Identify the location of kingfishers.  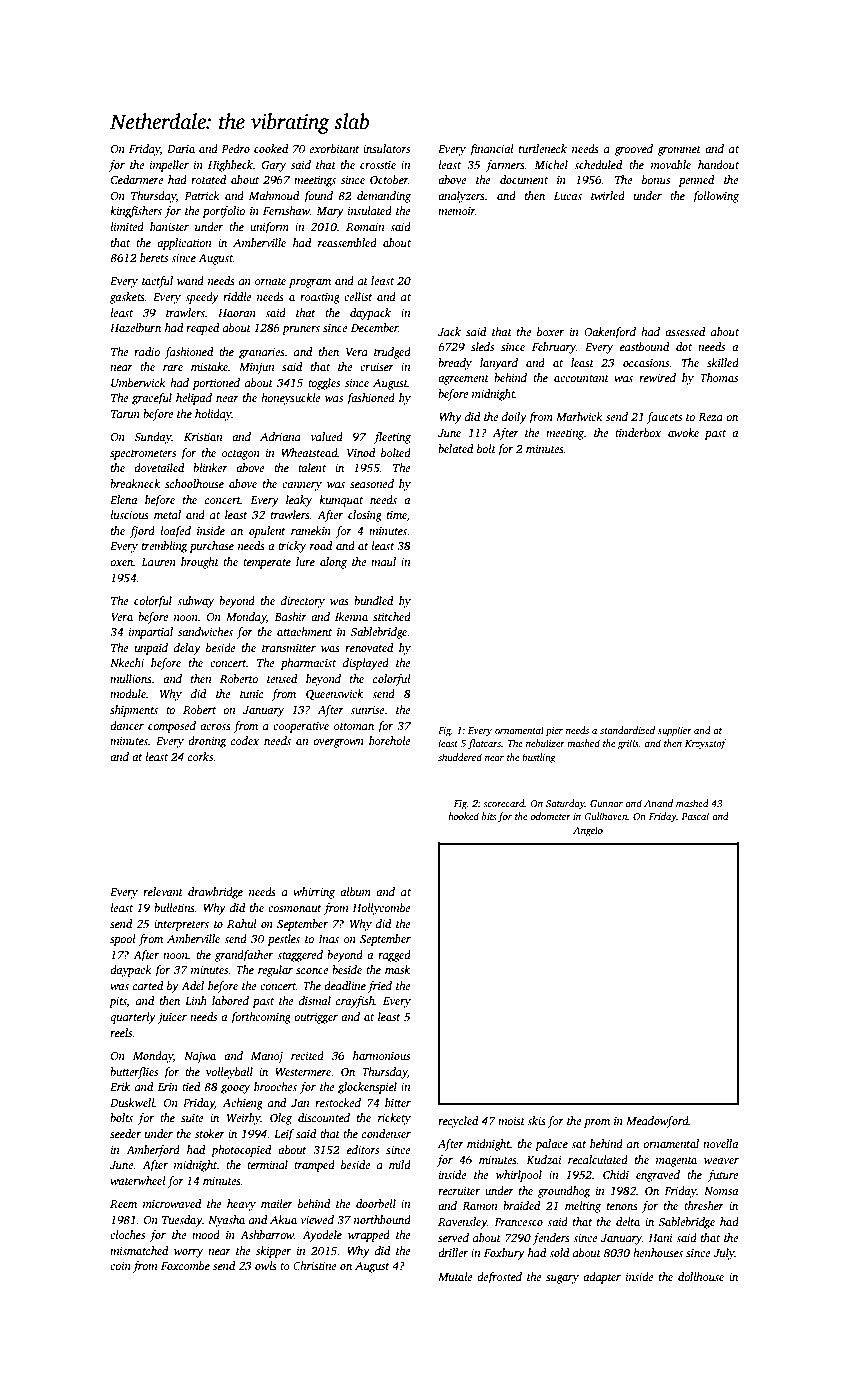
(136, 212).
